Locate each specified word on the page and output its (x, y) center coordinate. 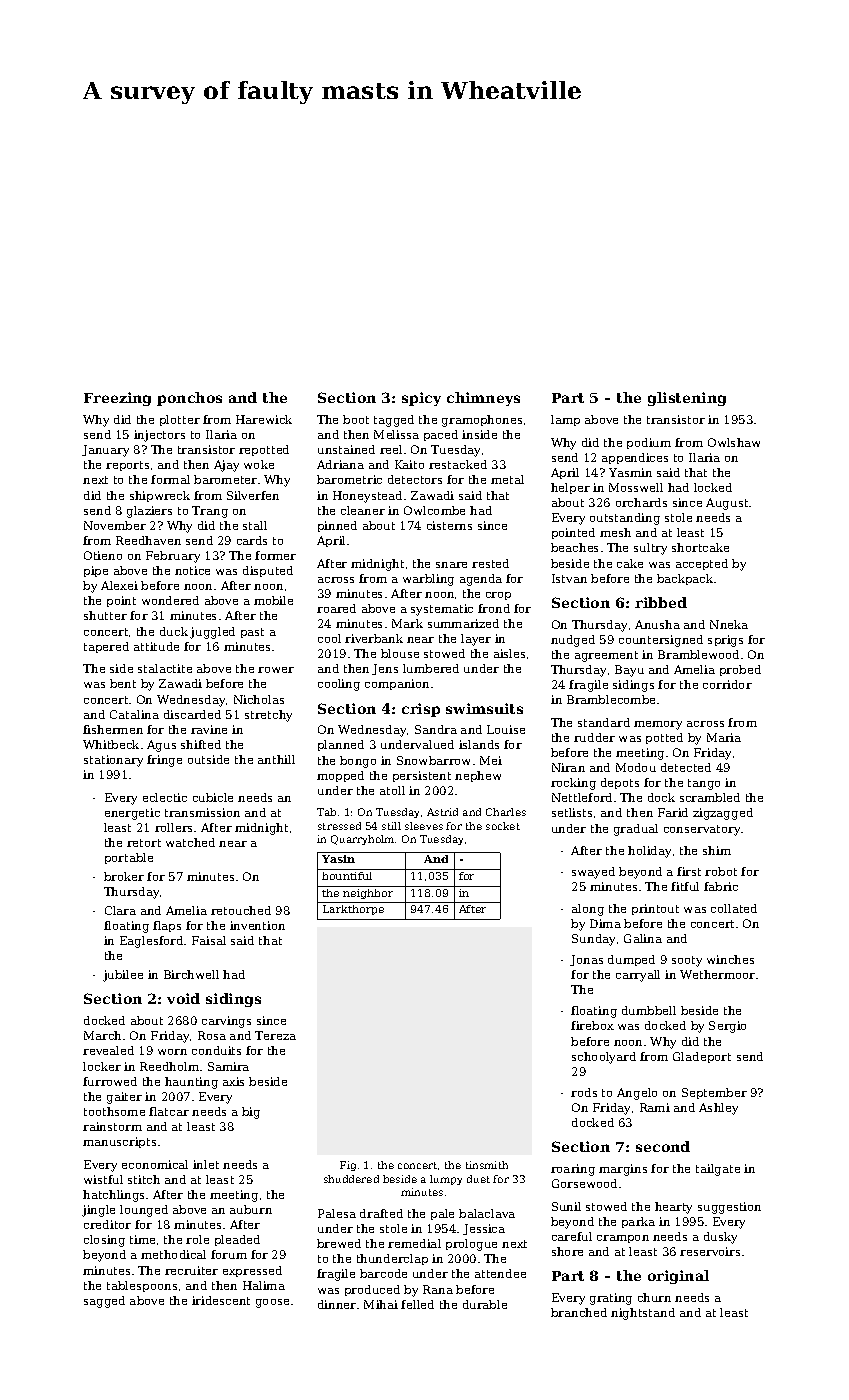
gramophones (482, 421)
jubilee (123, 976)
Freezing (117, 399)
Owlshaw (734, 442)
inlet (206, 1164)
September (714, 1093)
